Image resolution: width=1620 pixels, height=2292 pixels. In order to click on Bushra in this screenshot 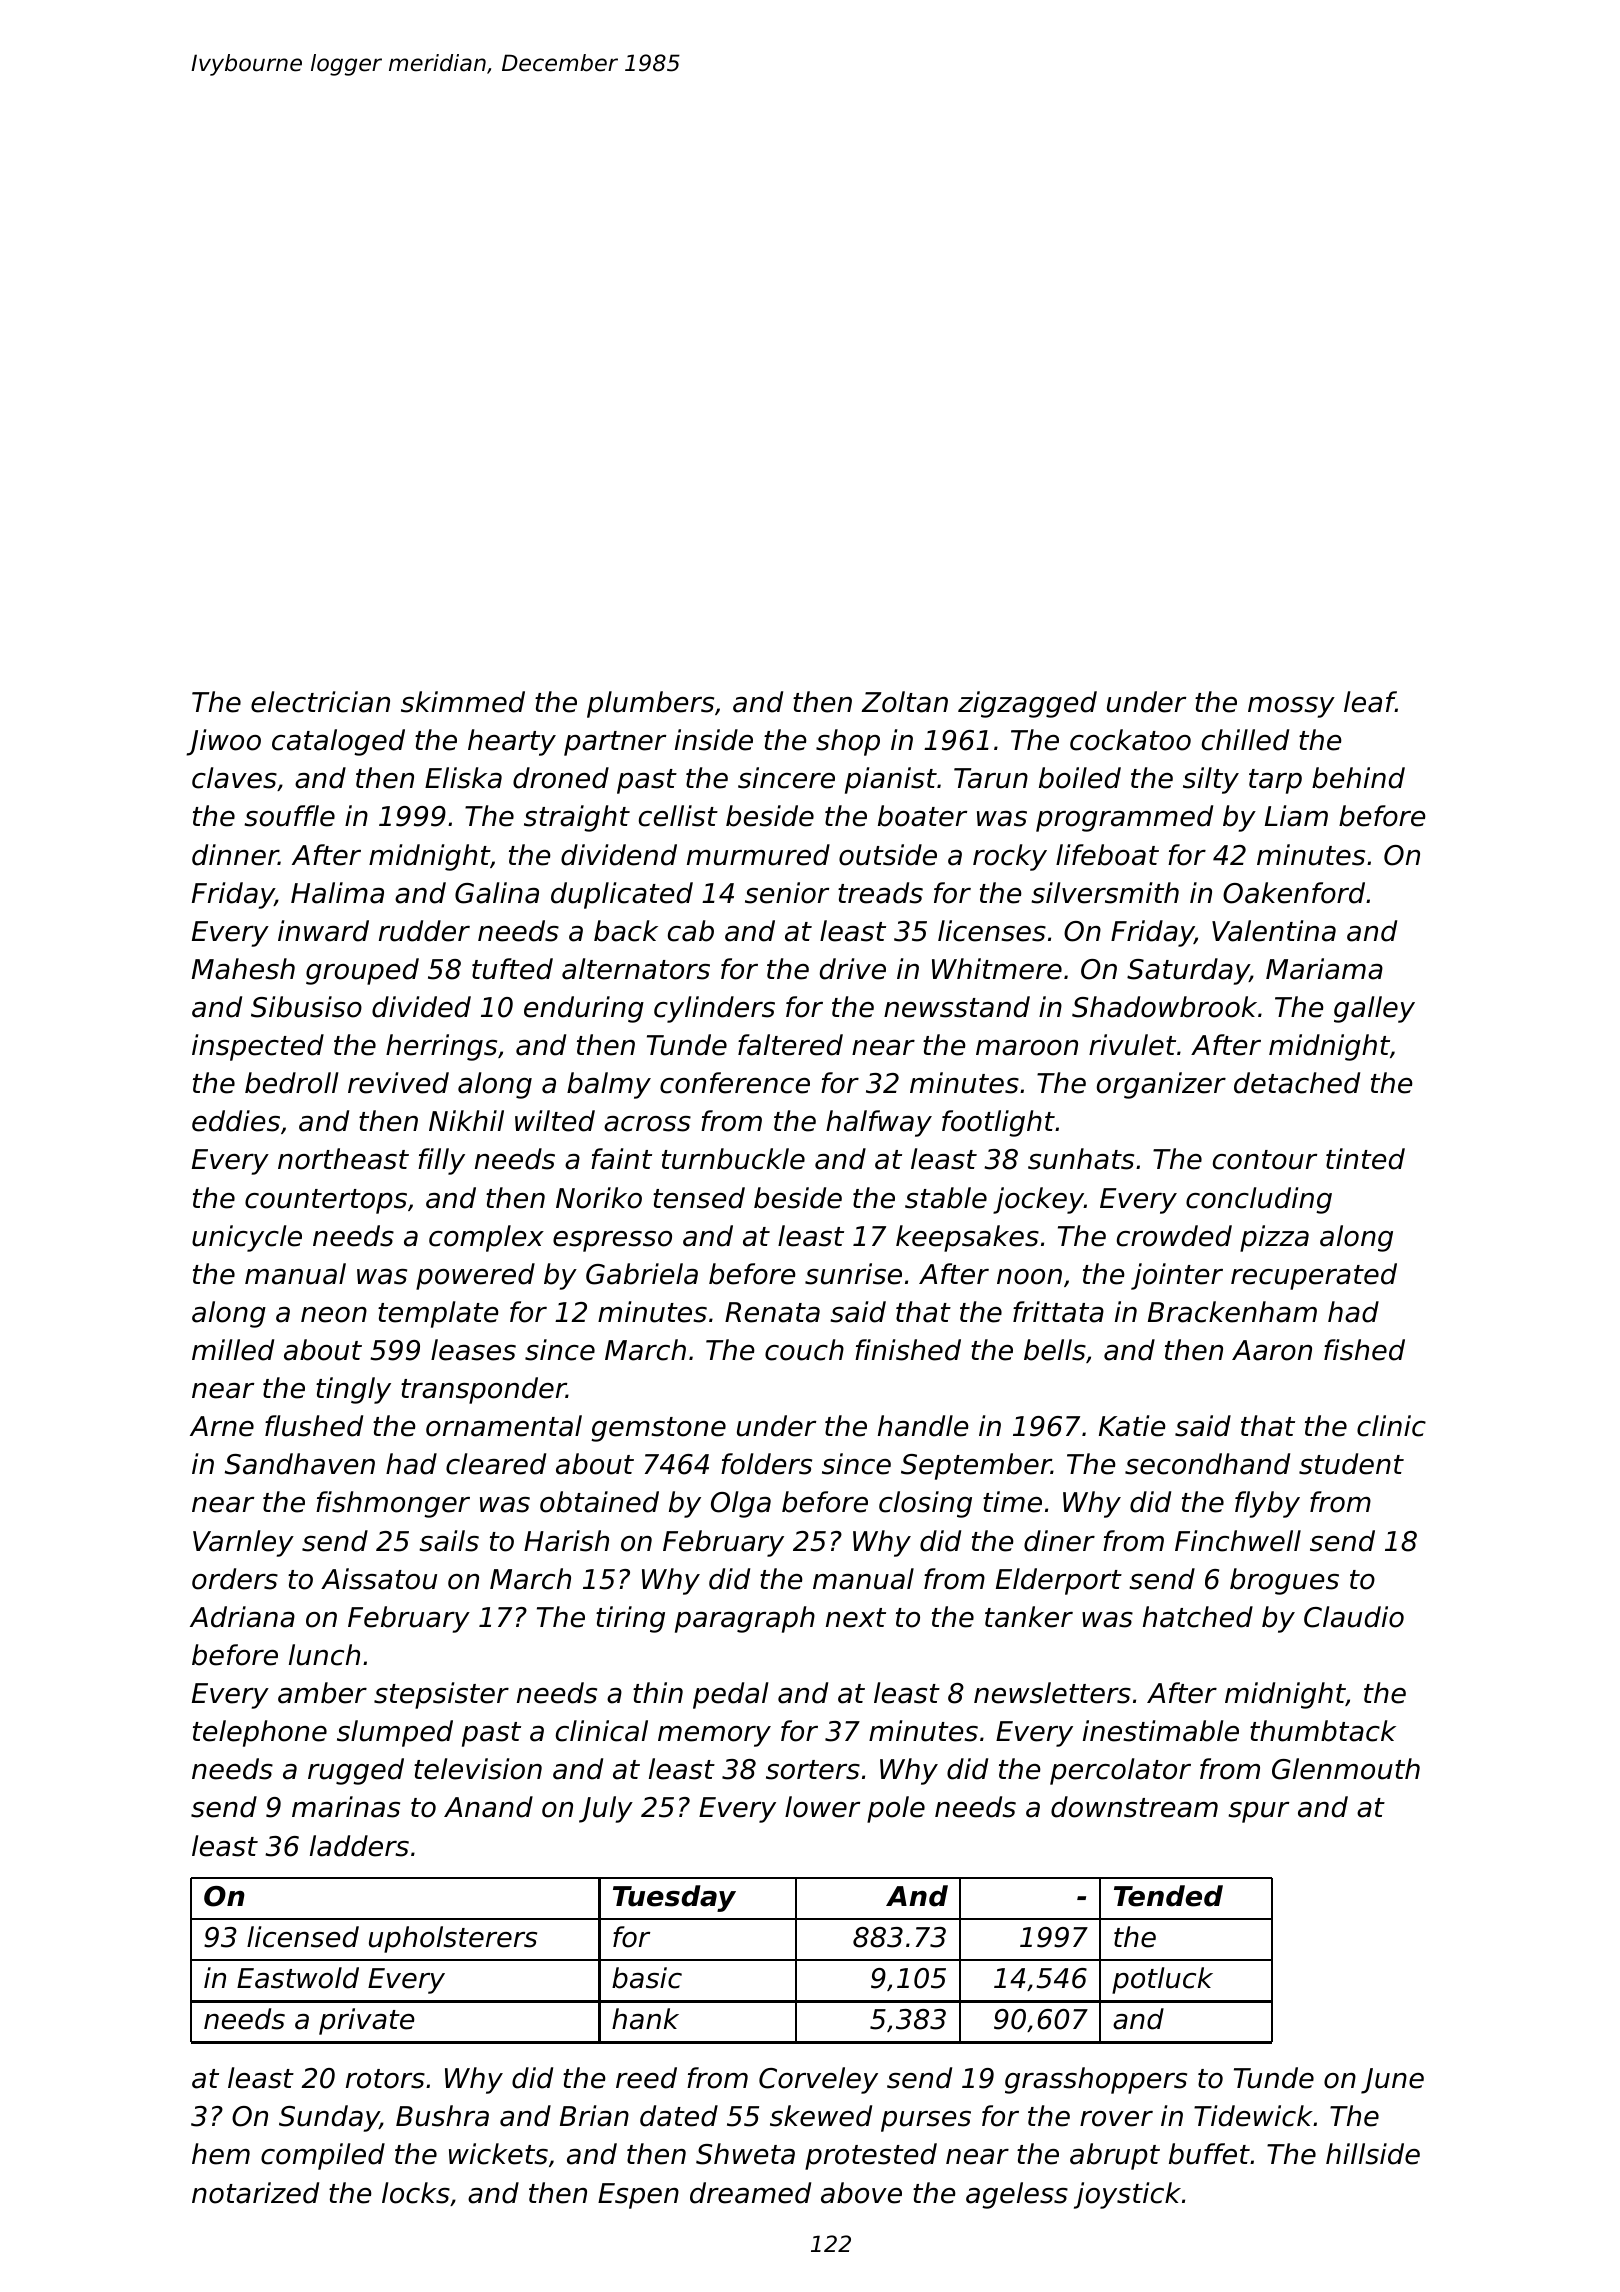, I will do `click(442, 2116)`.
